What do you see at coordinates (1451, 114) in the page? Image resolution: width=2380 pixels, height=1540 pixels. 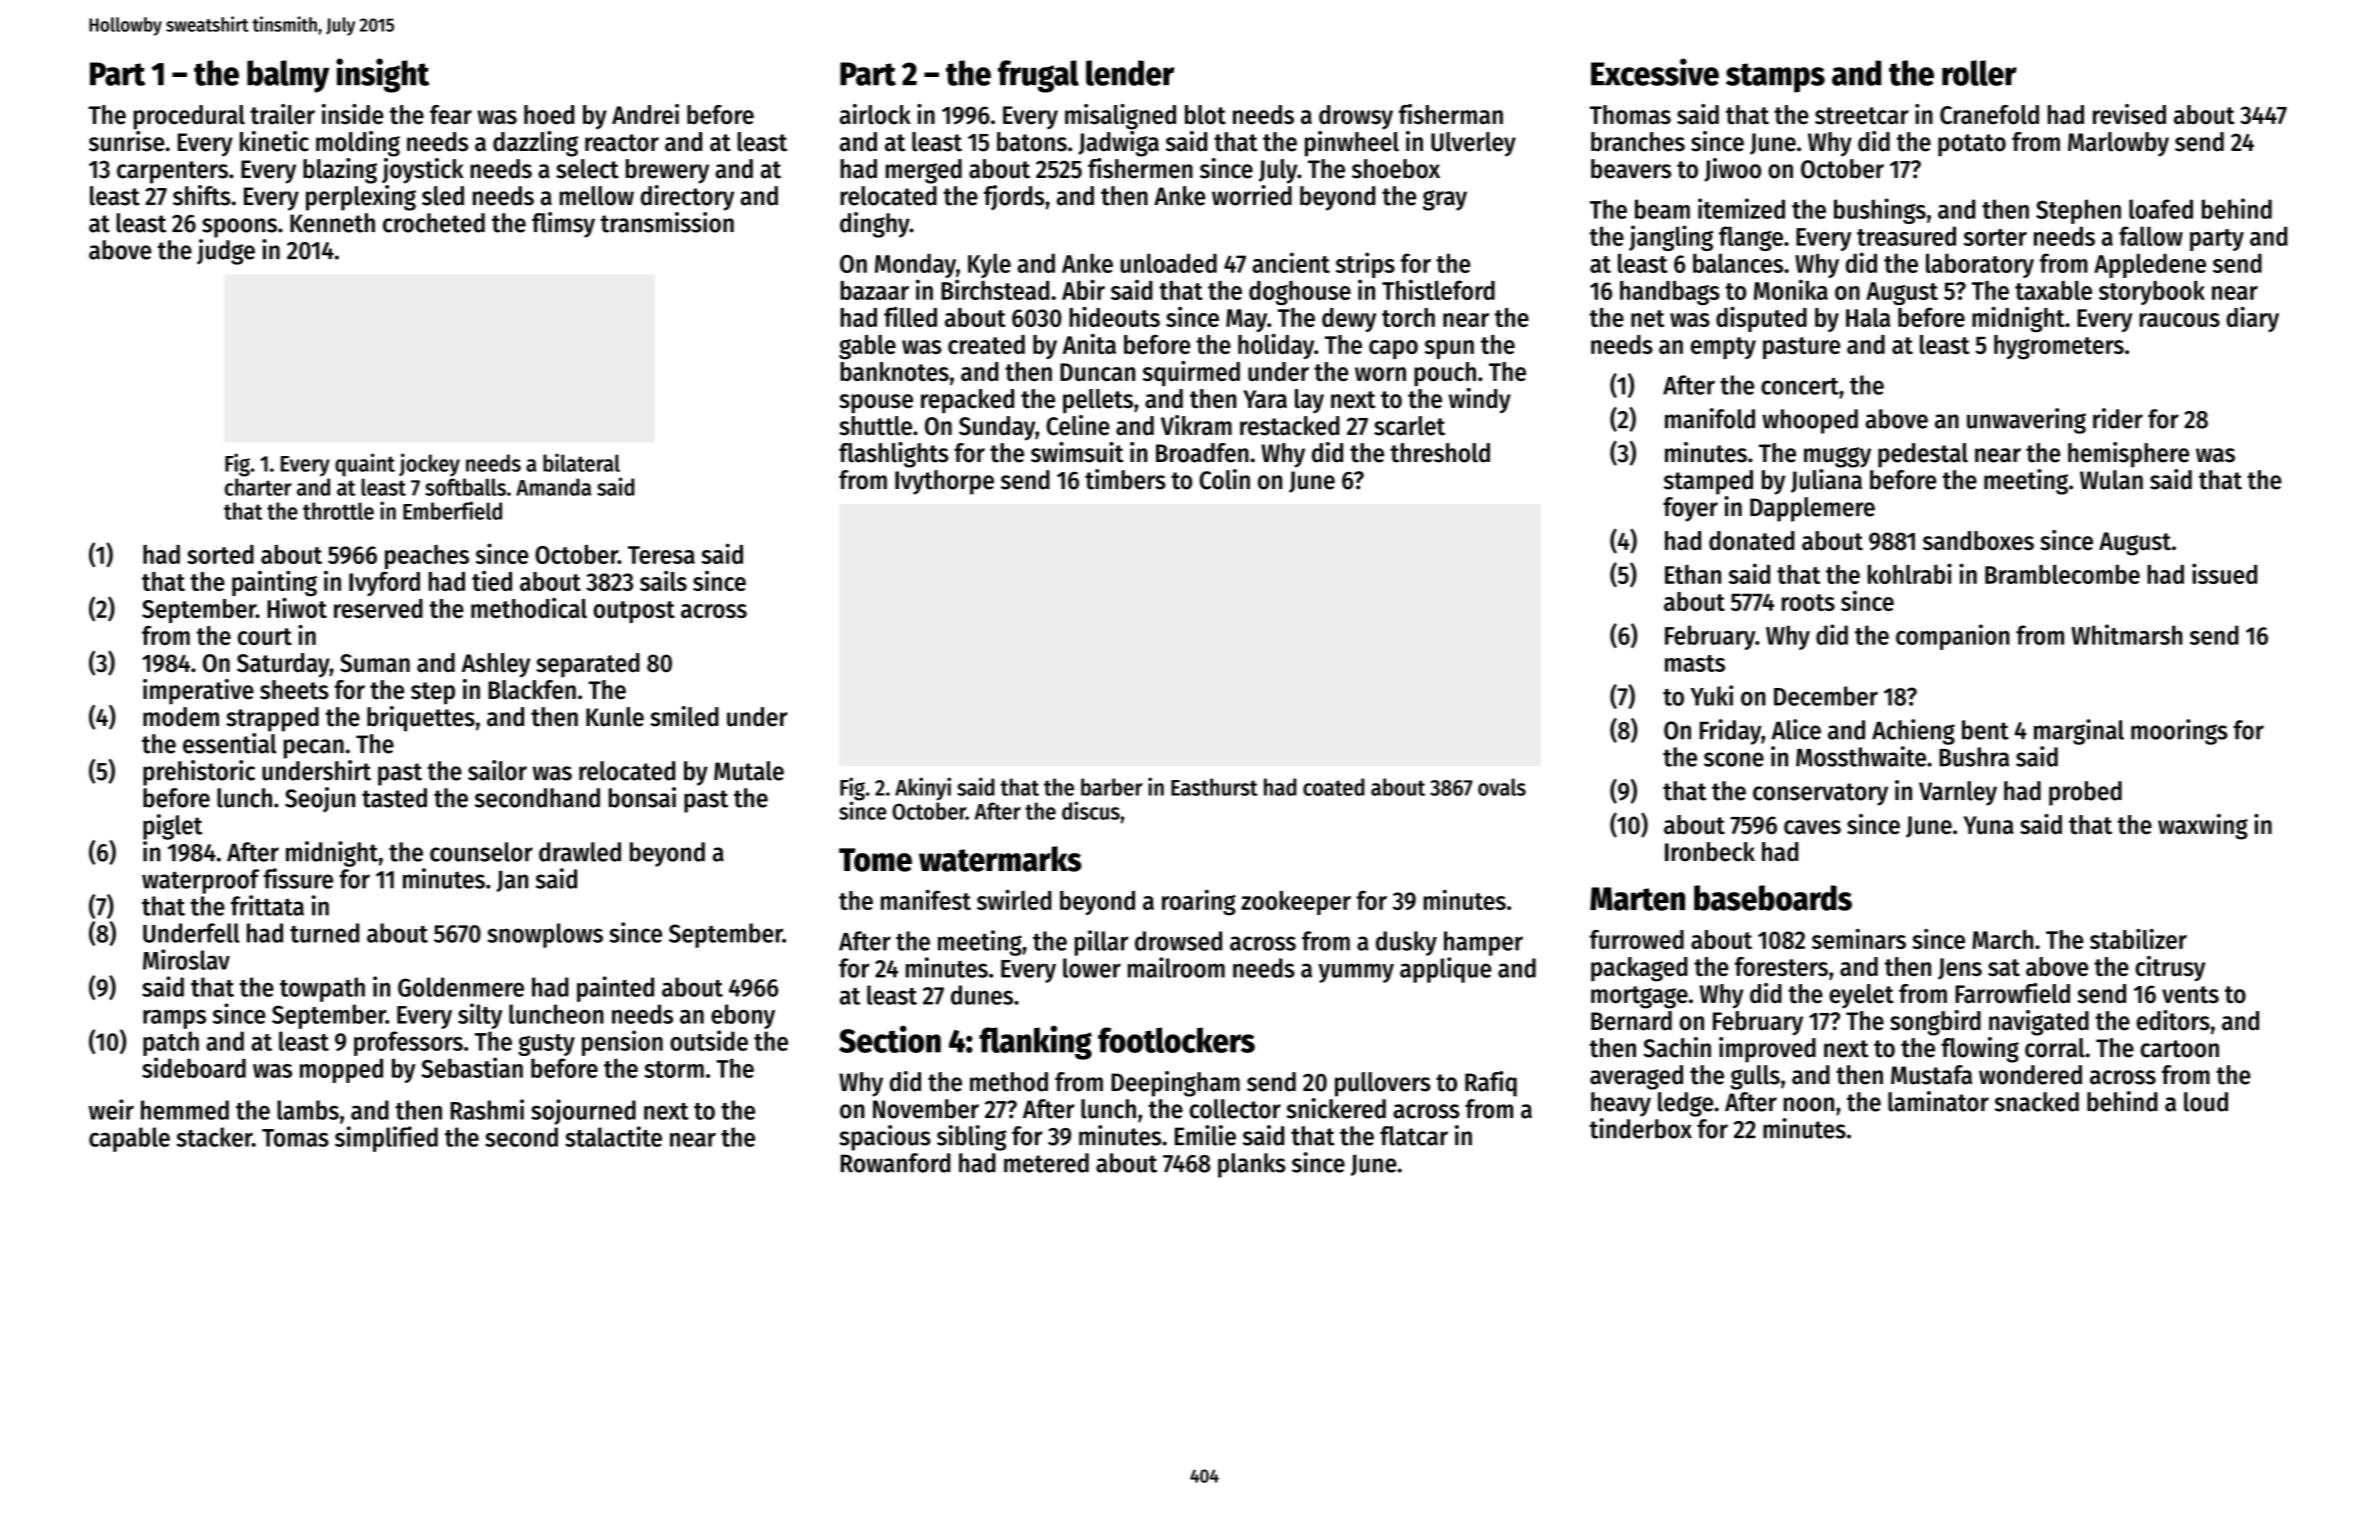 I see `fisherman` at bounding box center [1451, 114].
